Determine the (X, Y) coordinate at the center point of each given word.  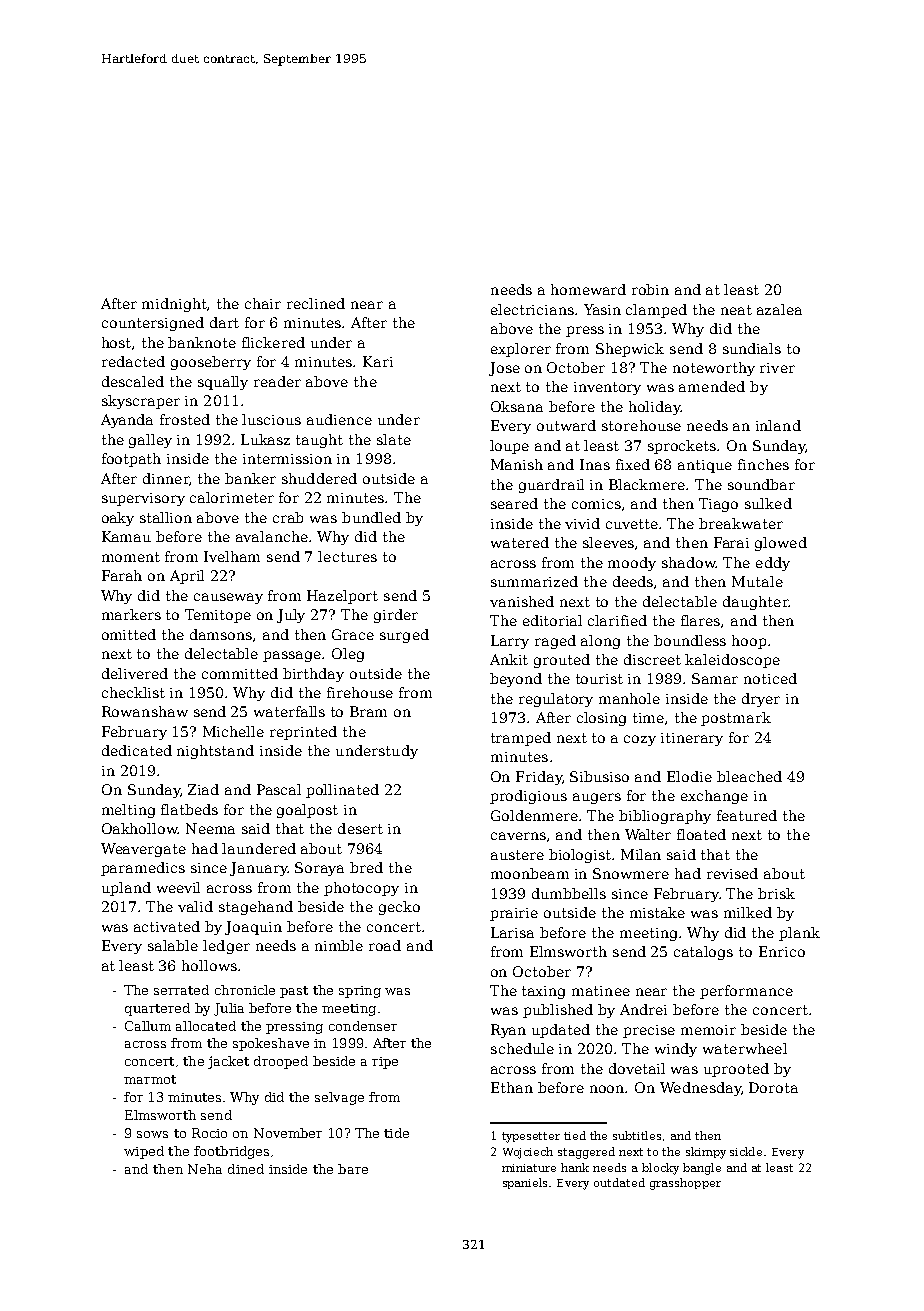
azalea (779, 309)
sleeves (608, 542)
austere (517, 855)
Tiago (718, 505)
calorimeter (232, 497)
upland (126, 889)
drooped (281, 1062)
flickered (273, 342)
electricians (532, 309)
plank (799, 934)
